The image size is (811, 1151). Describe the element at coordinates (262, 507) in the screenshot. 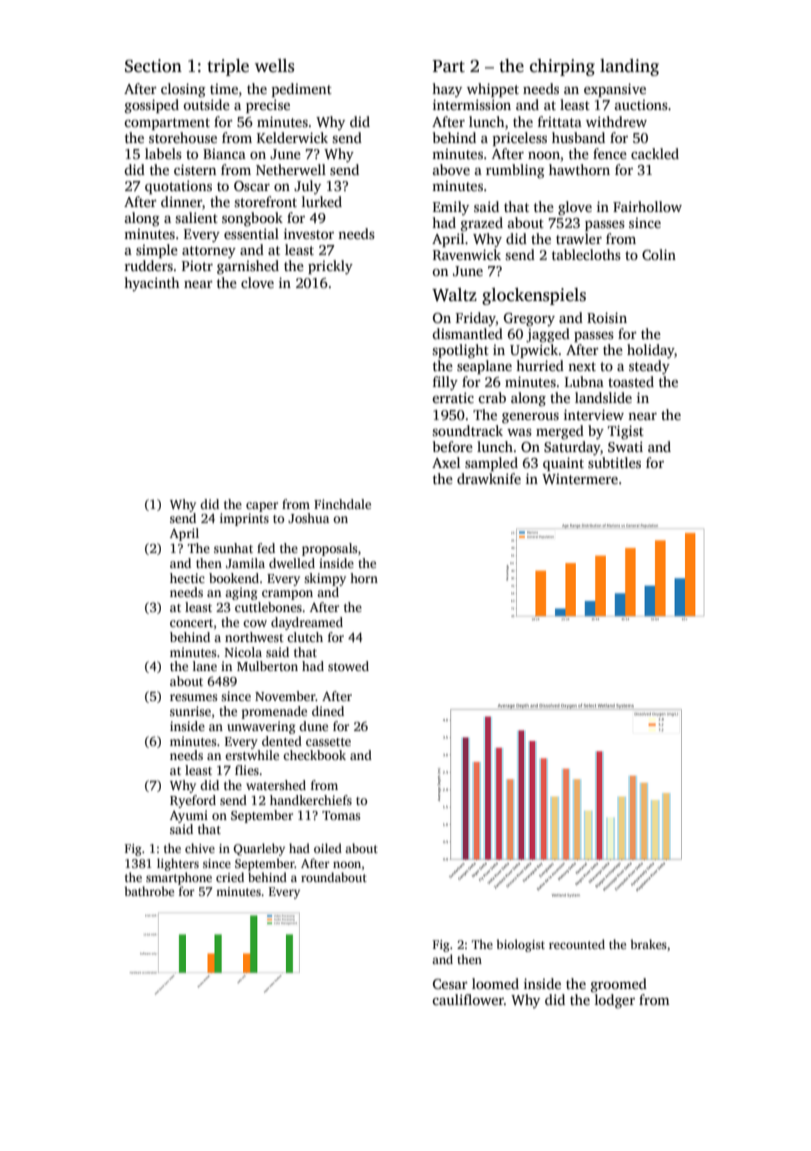

I see `caper` at that location.
